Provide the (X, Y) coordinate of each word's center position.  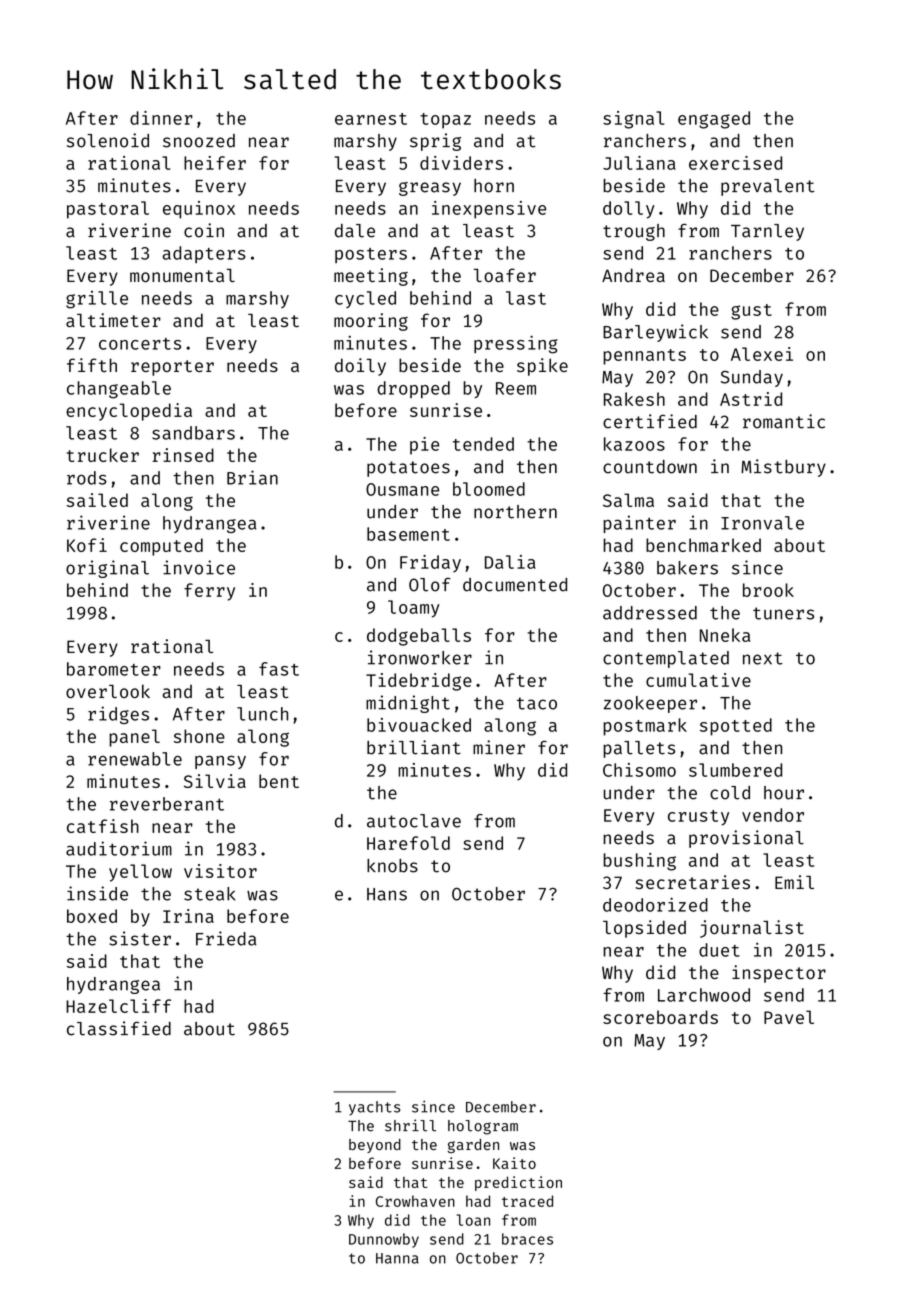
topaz (445, 121)
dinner (161, 118)
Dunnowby (384, 1240)
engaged (714, 120)
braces (527, 1239)
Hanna (397, 1258)
